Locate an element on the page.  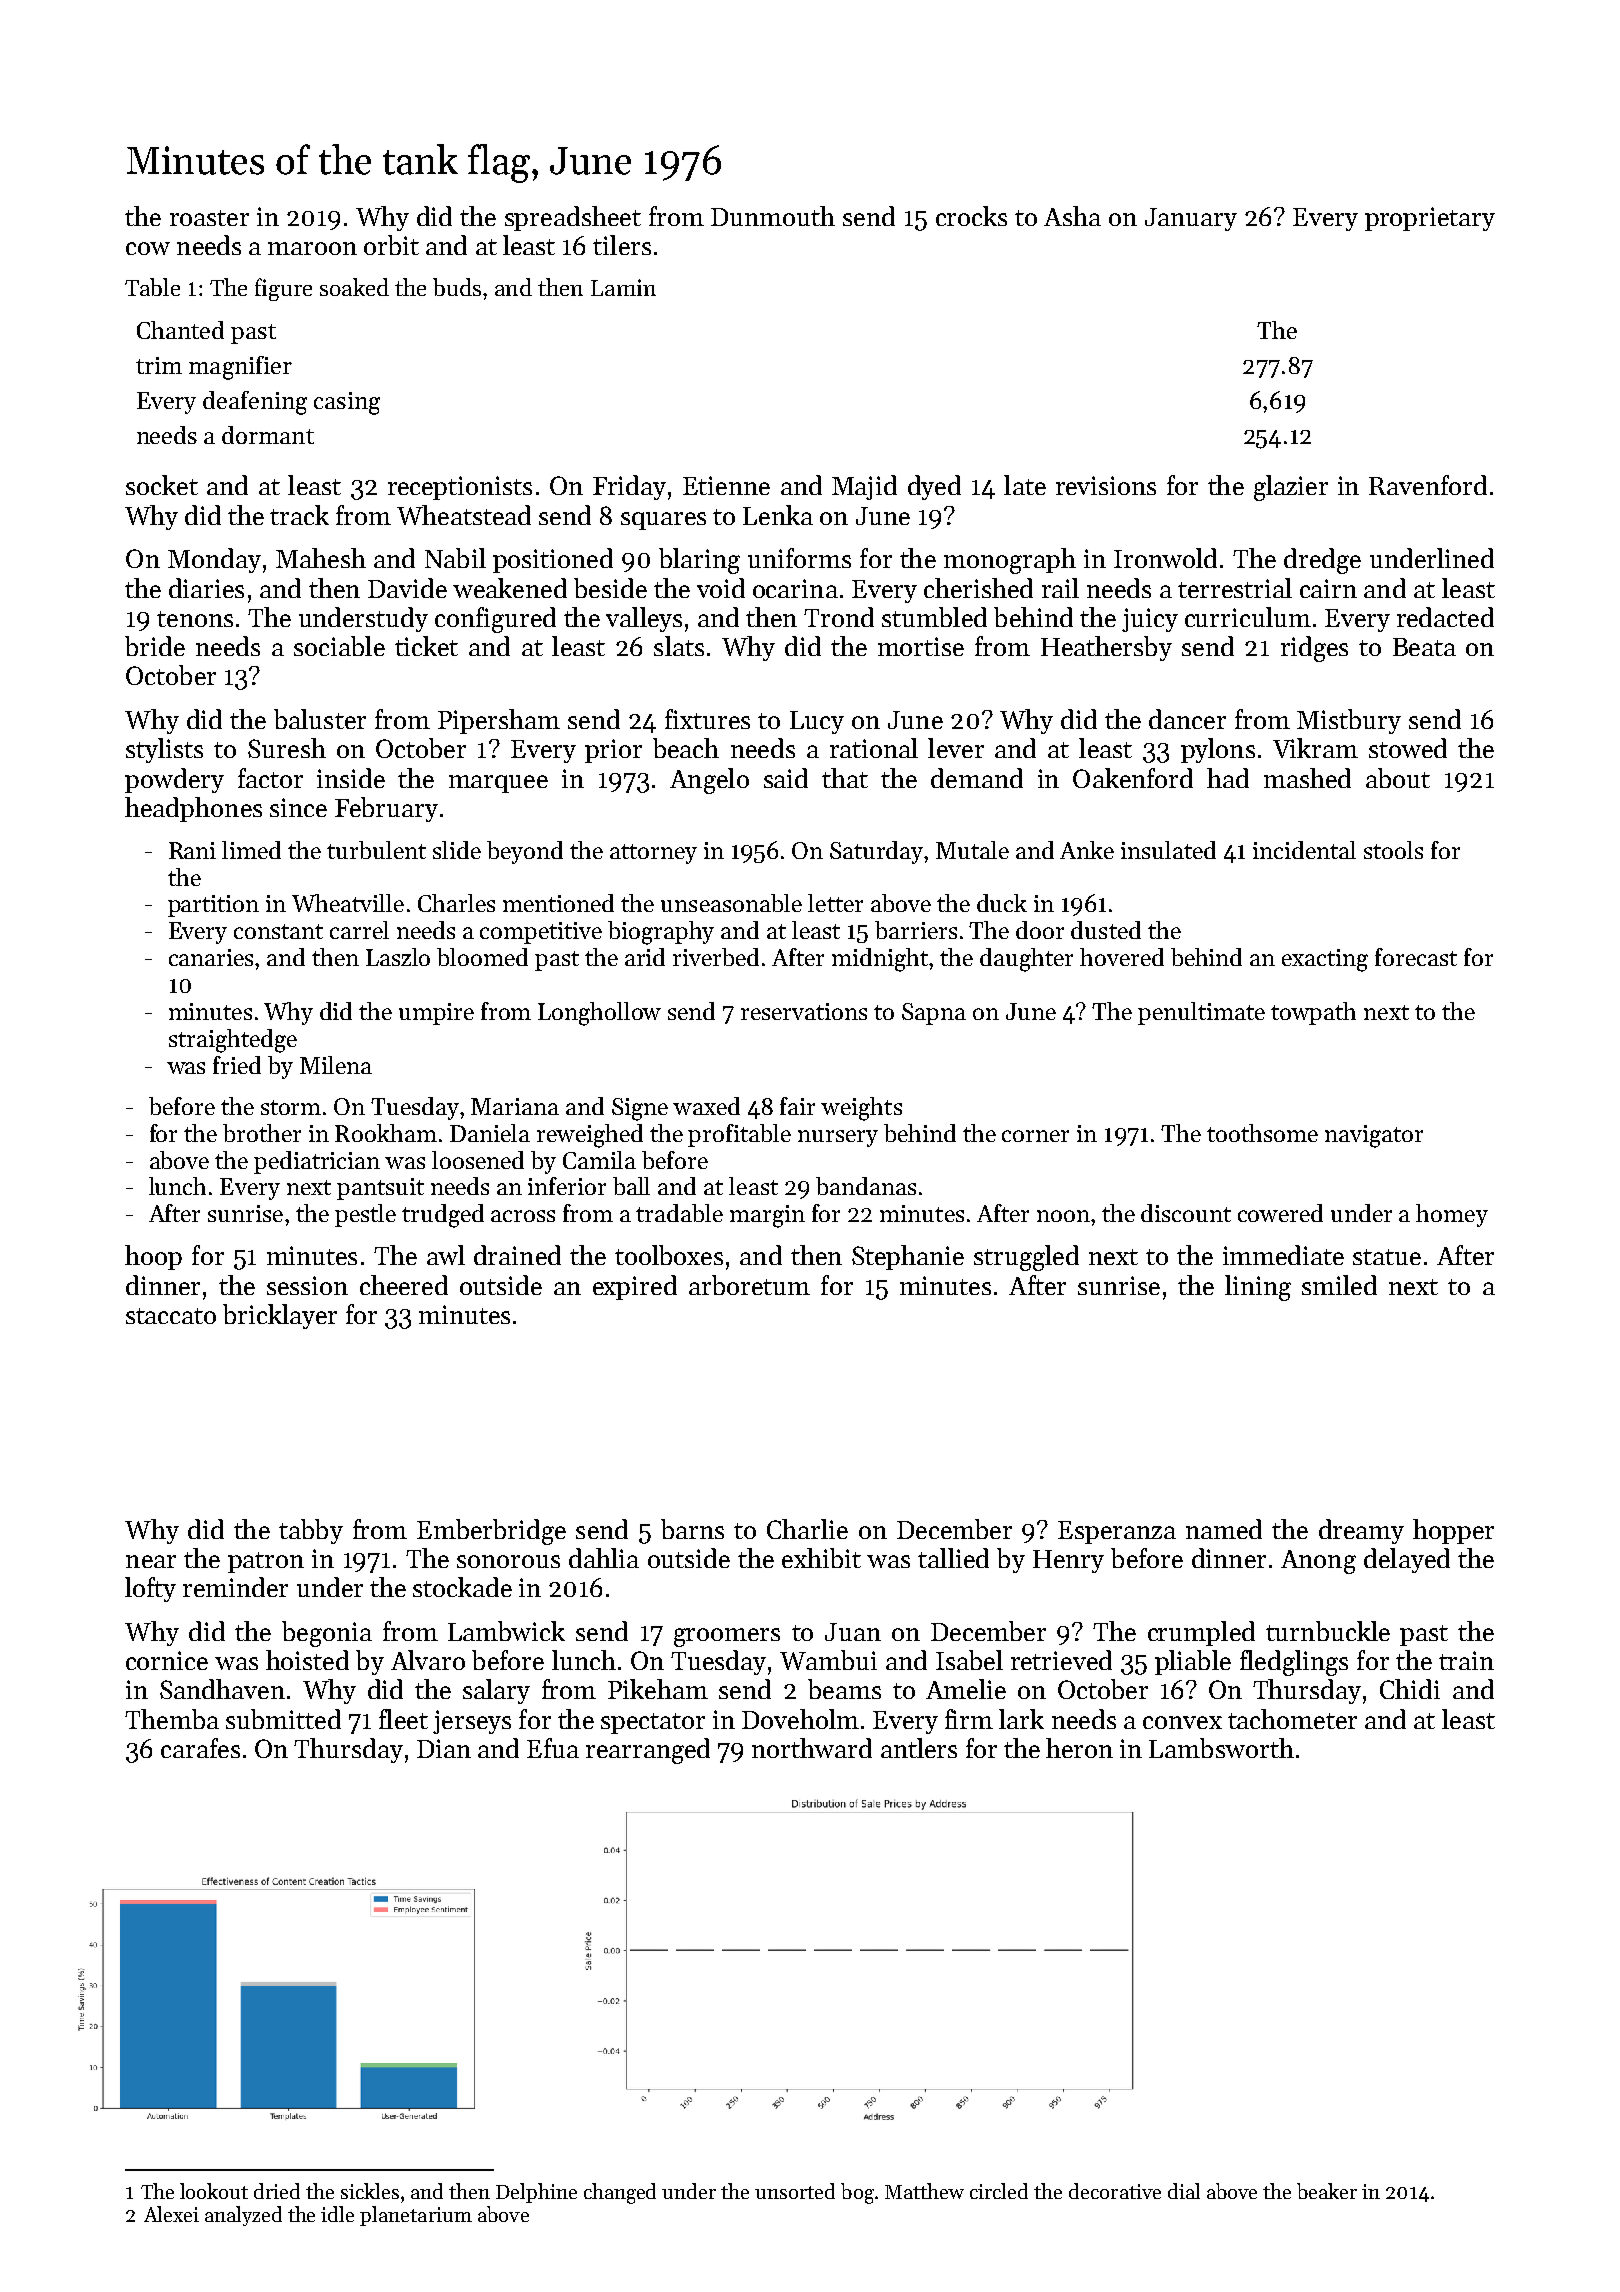
proprietary is located at coordinates (1430, 219).
